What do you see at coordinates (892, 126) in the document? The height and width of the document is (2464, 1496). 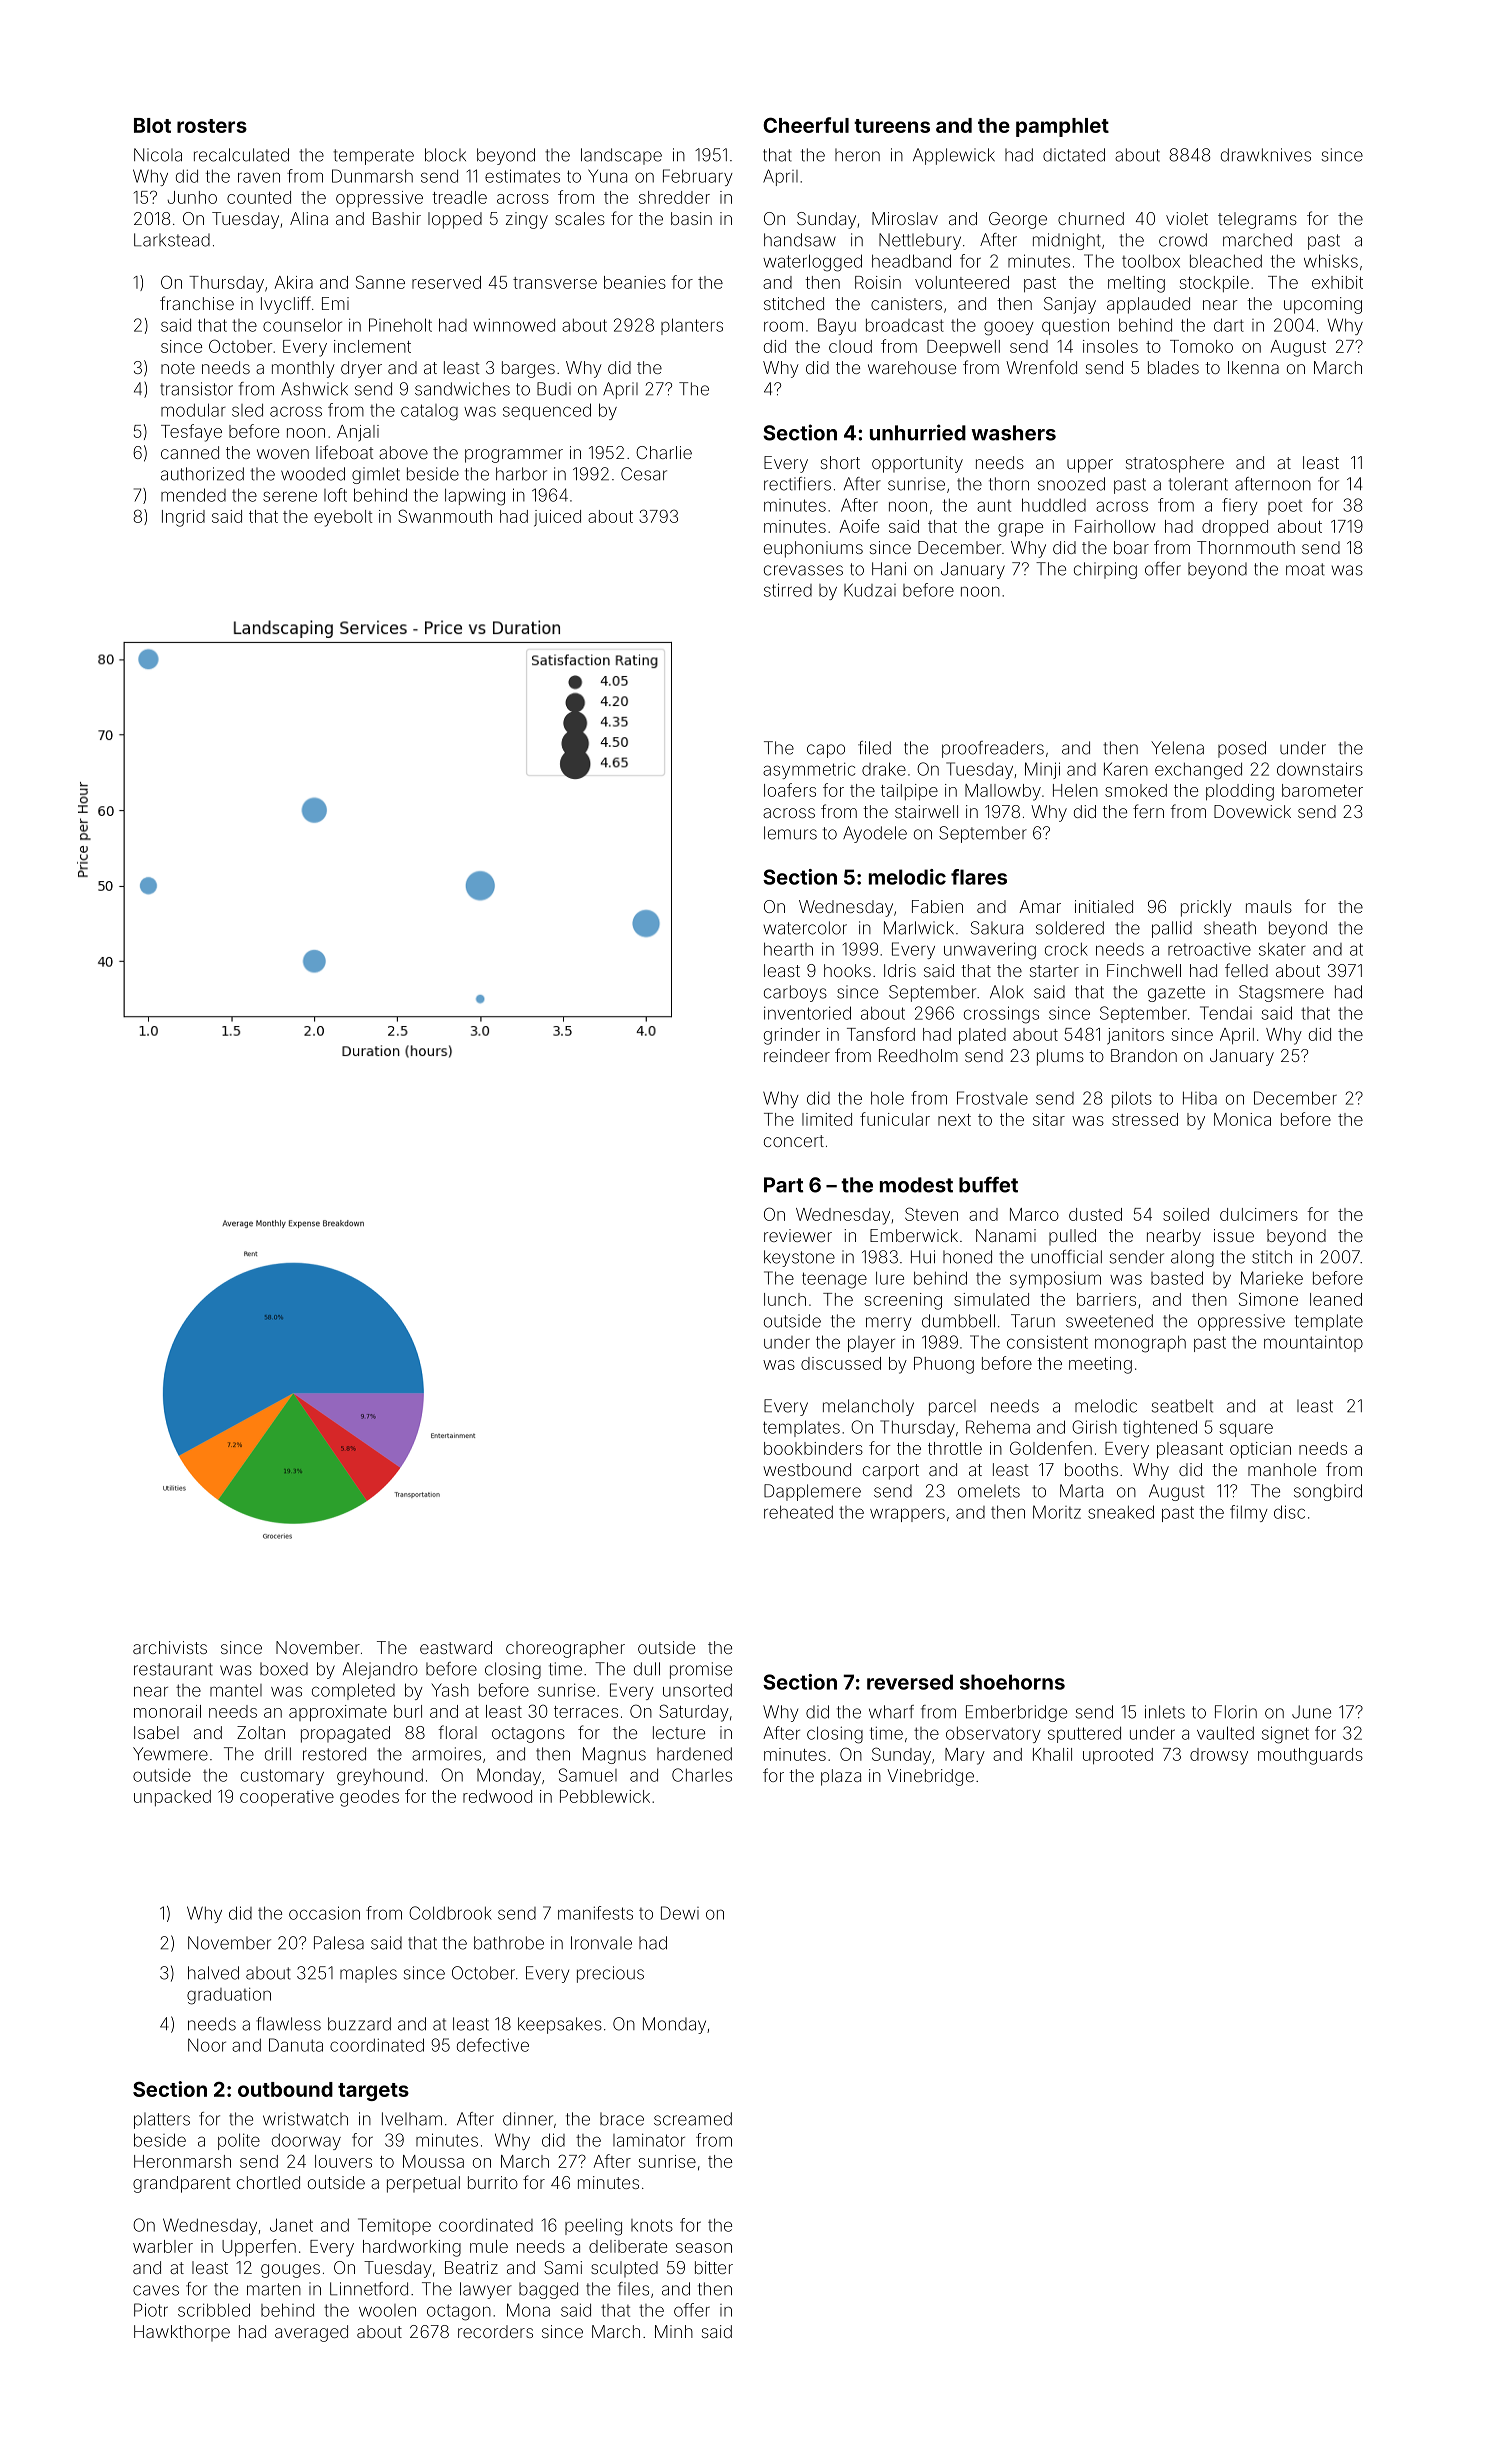 I see `tureens` at bounding box center [892, 126].
